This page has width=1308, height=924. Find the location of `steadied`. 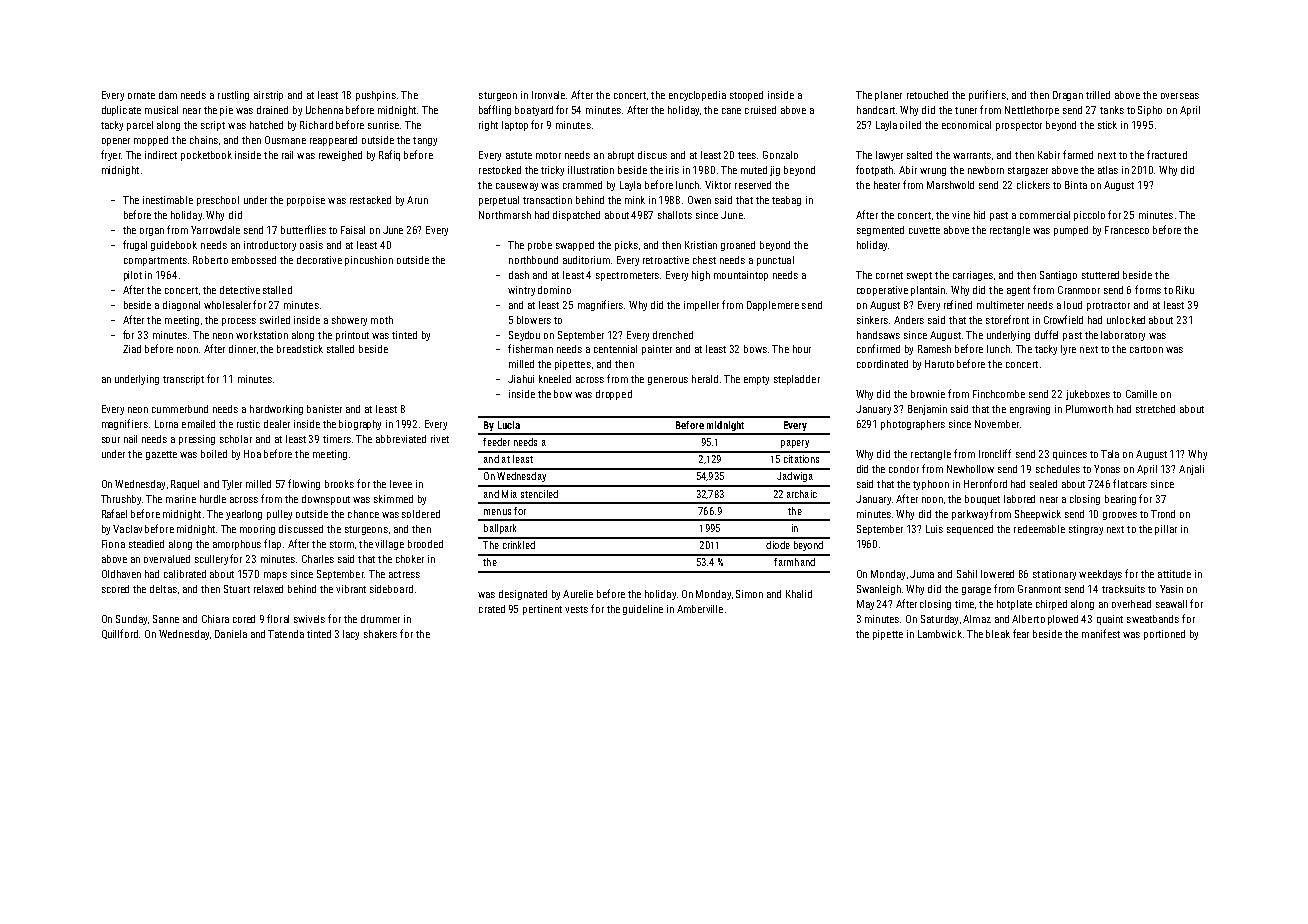

steadied is located at coordinates (146, 544).
